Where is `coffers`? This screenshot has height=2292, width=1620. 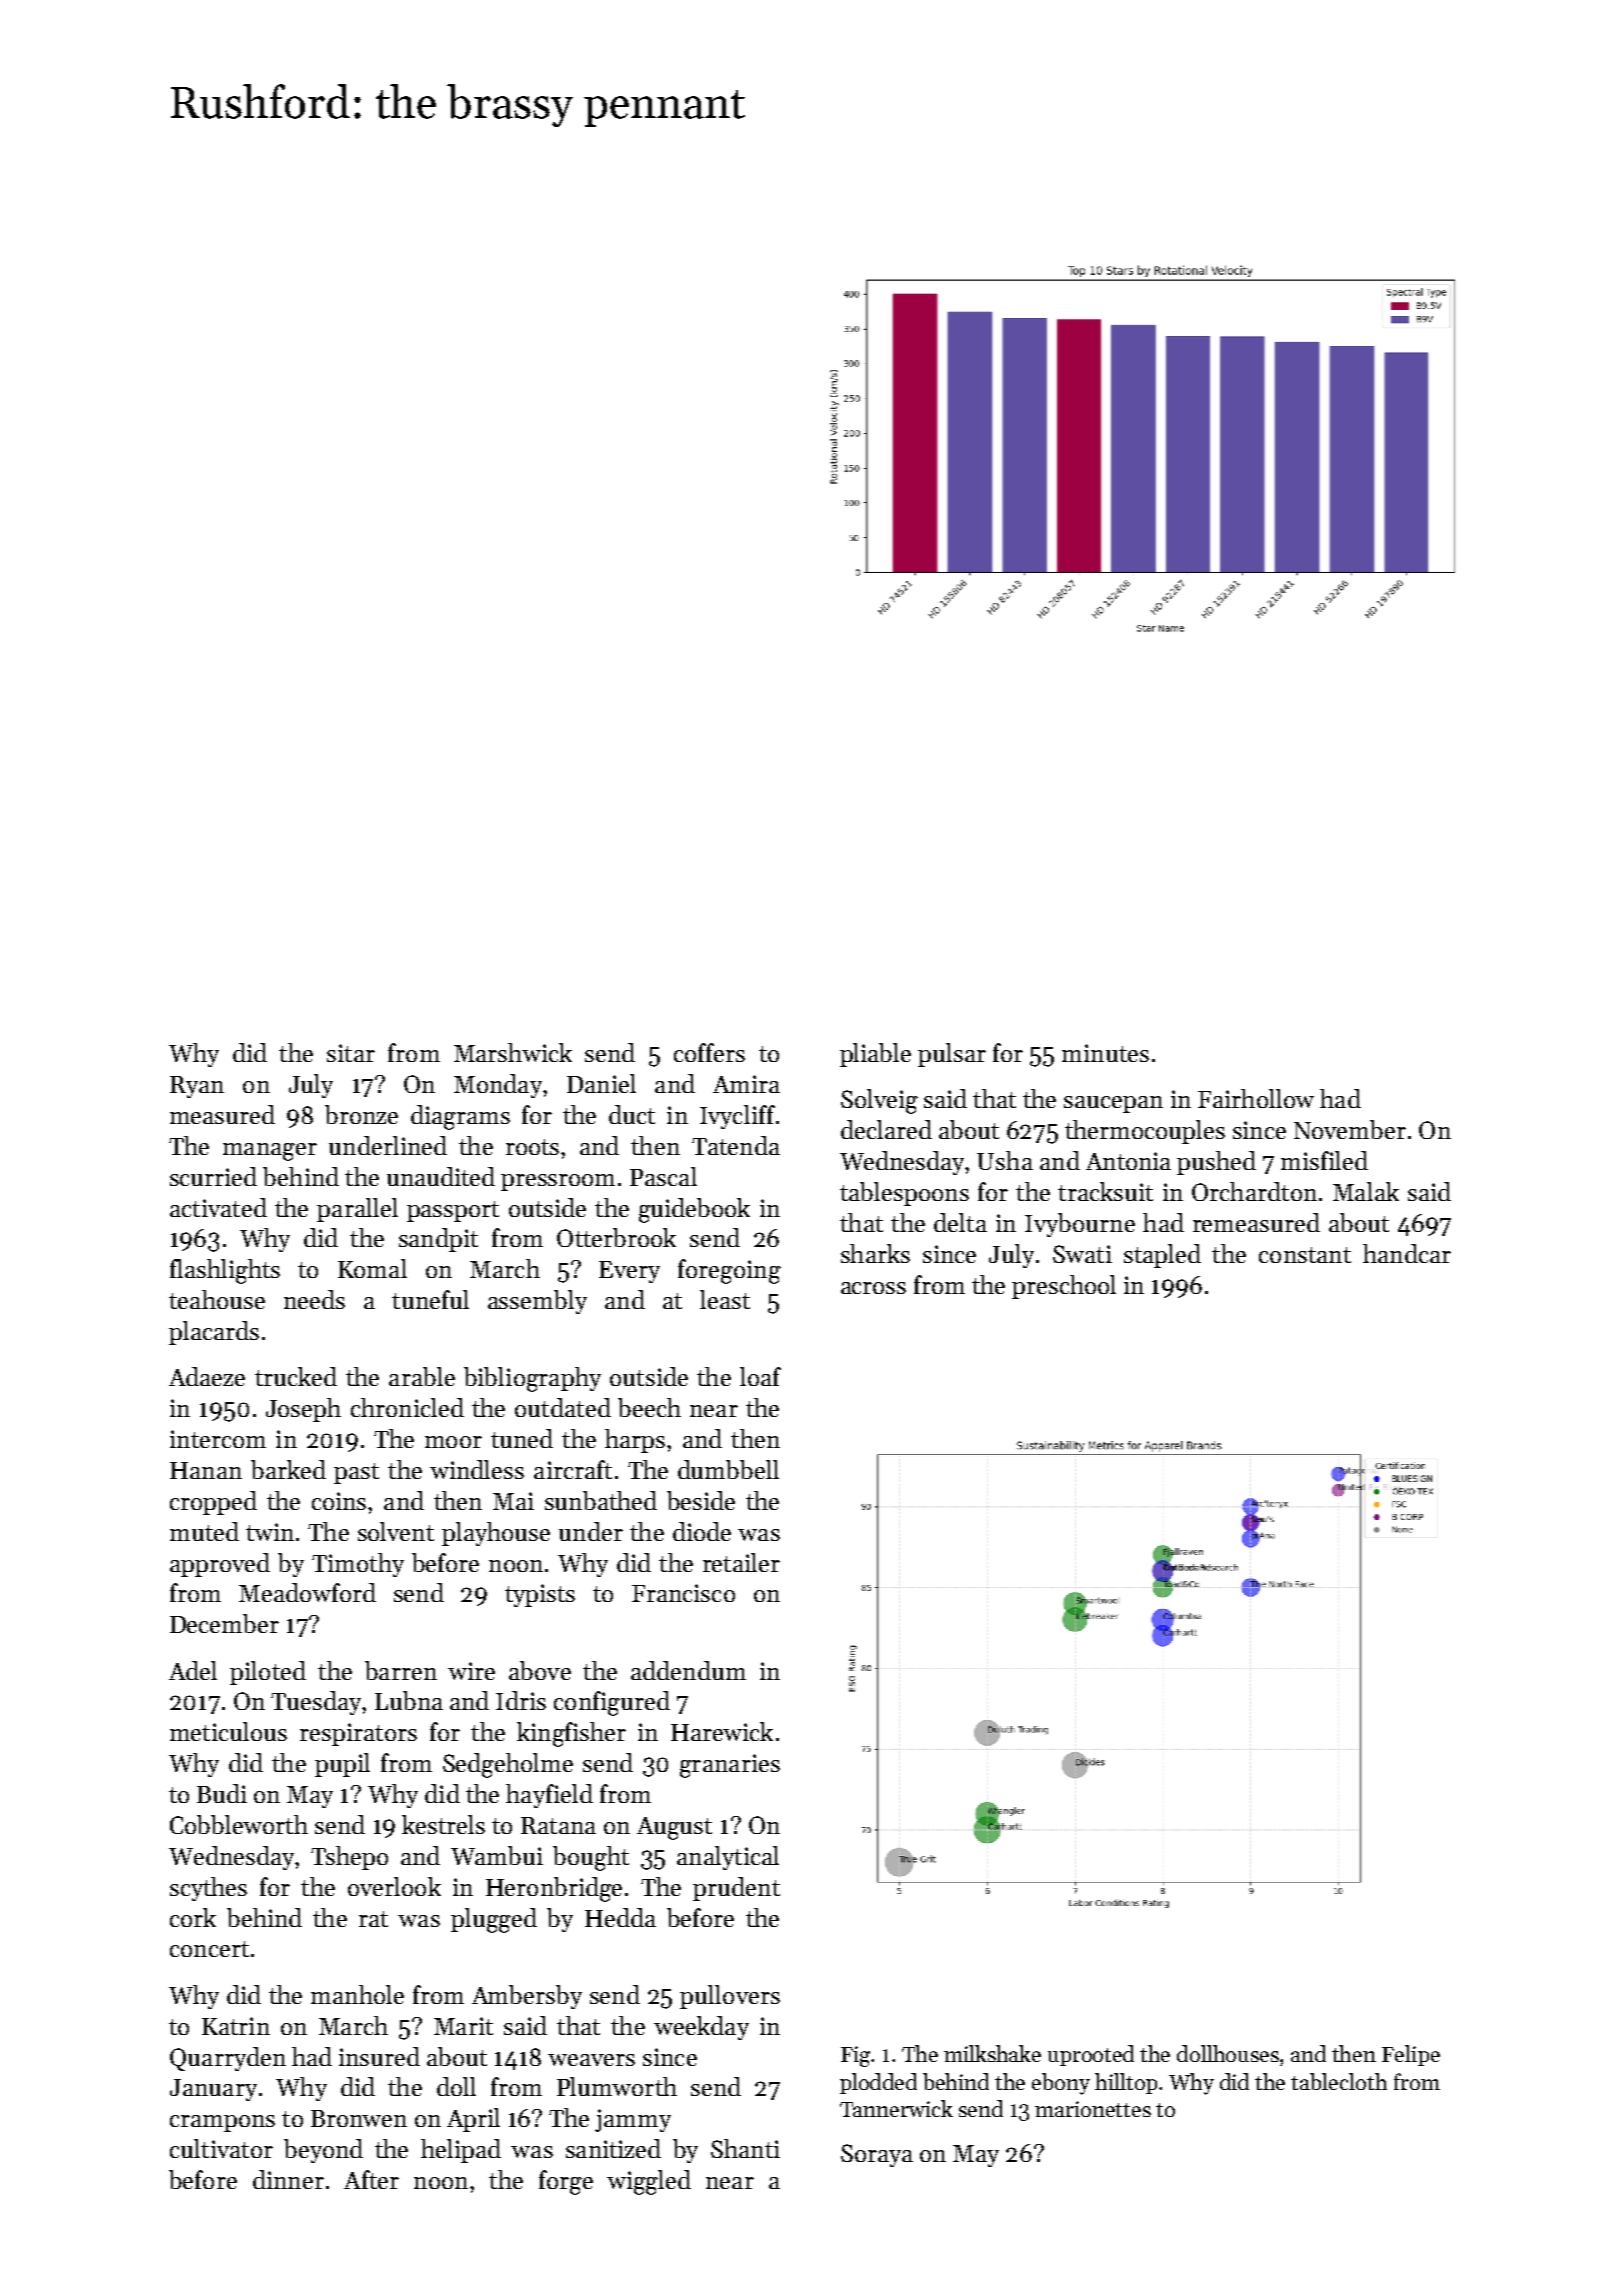 coffers is located at coordinates (709, 1052).
